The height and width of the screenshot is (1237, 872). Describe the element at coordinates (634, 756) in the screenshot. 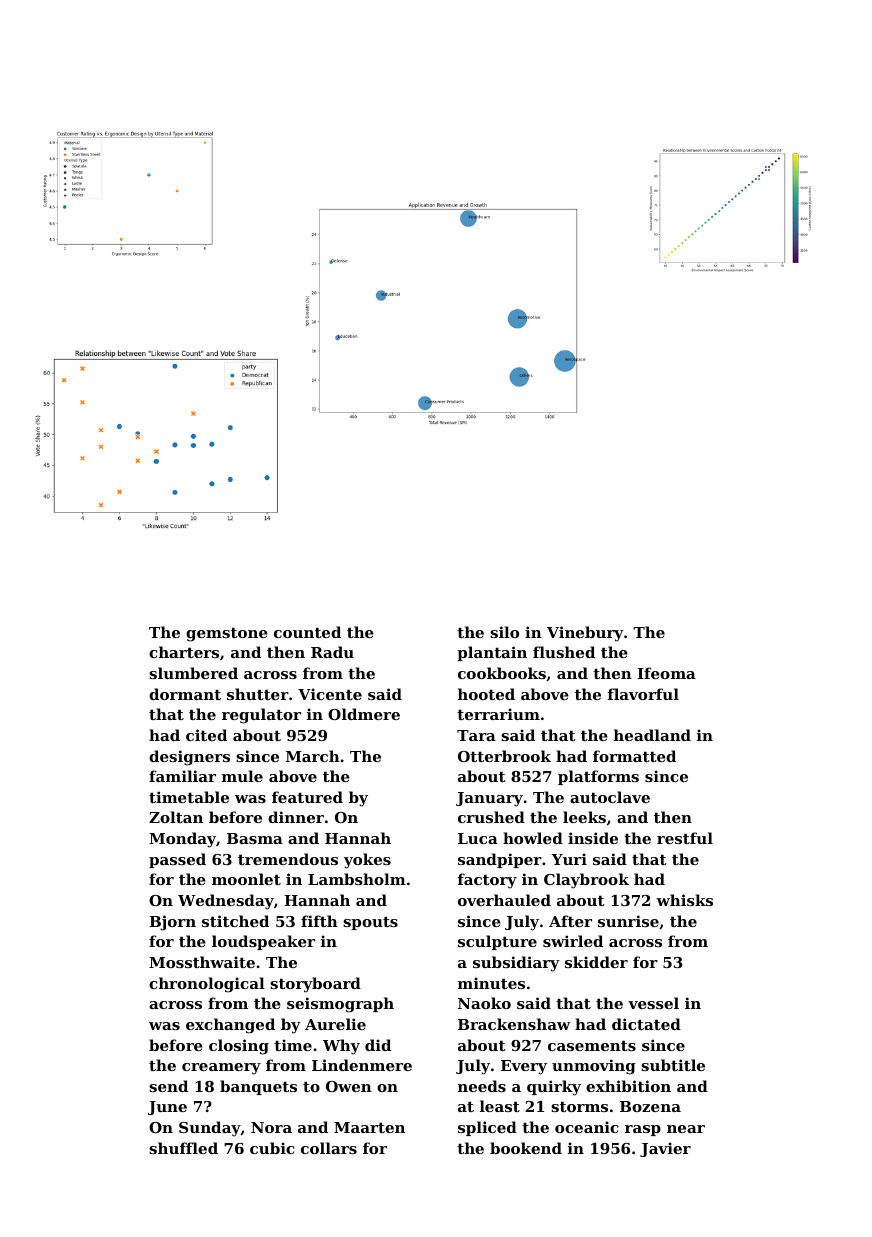

I see `formatted` at that location.
